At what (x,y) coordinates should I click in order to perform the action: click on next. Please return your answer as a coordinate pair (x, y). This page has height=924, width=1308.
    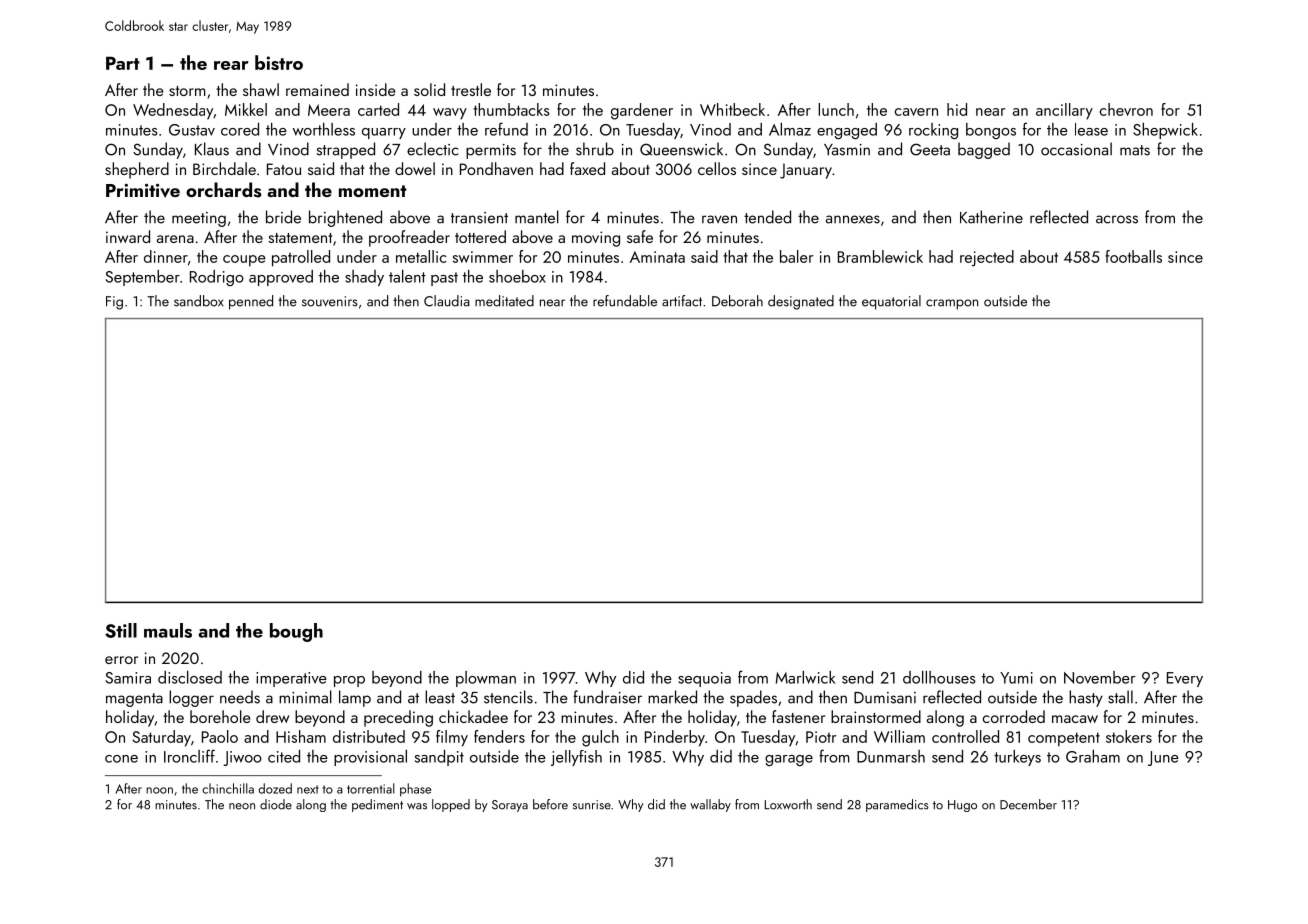
    Looking at the image, I should click on (308, 789).
